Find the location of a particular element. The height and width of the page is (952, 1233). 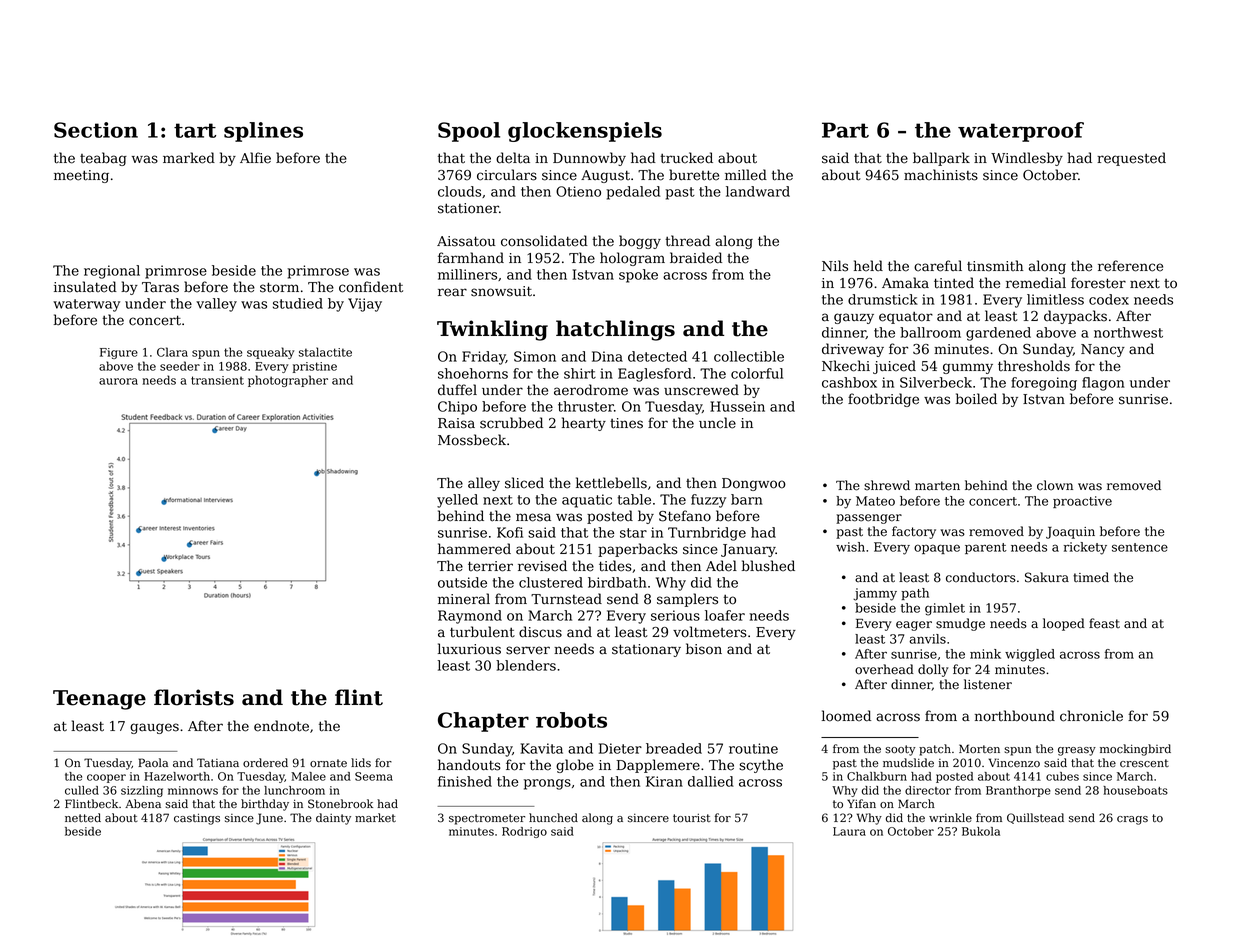

dainty is located at coordinates (333, 819).
